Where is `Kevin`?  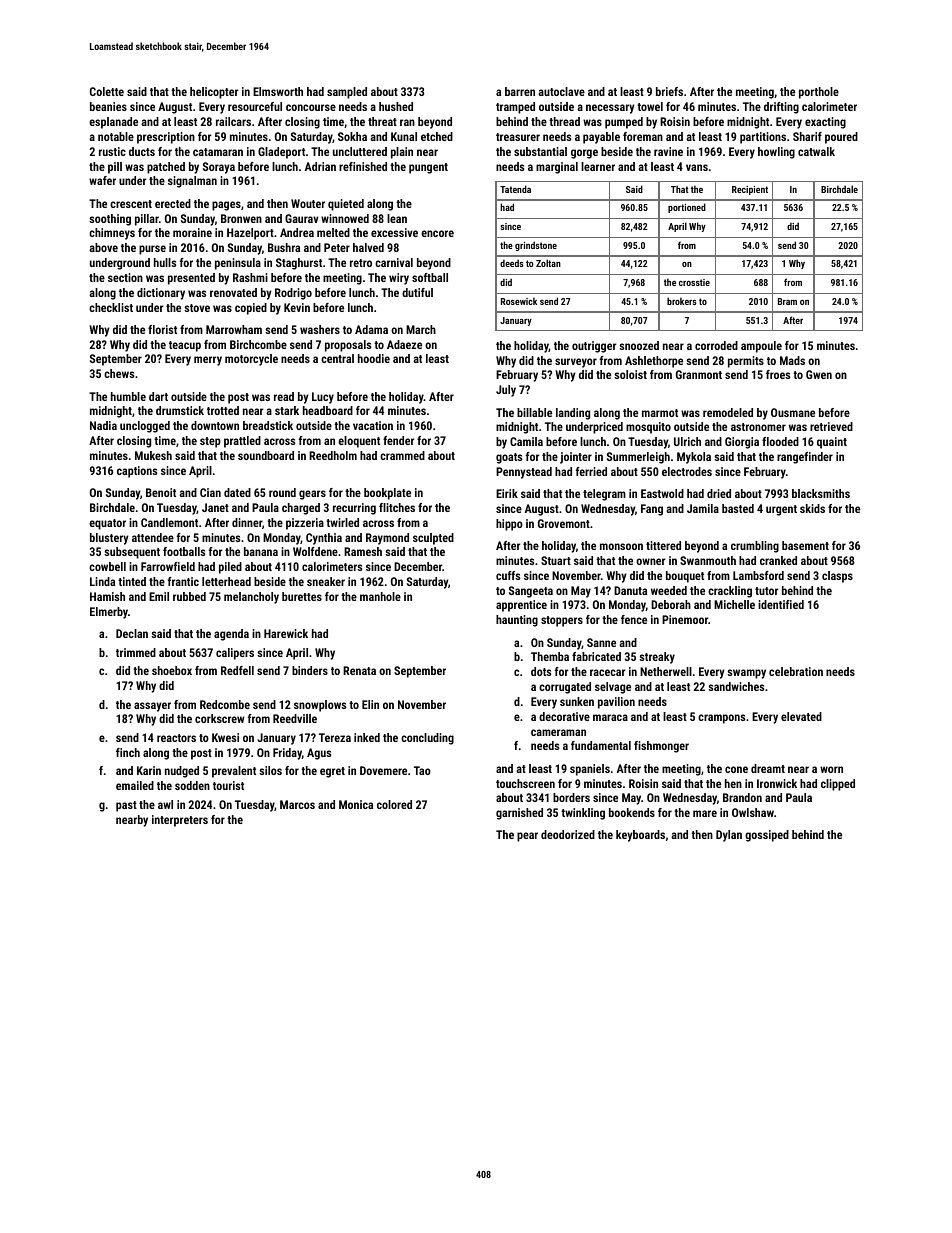
Kevin is located at coordinates (297, 307).
